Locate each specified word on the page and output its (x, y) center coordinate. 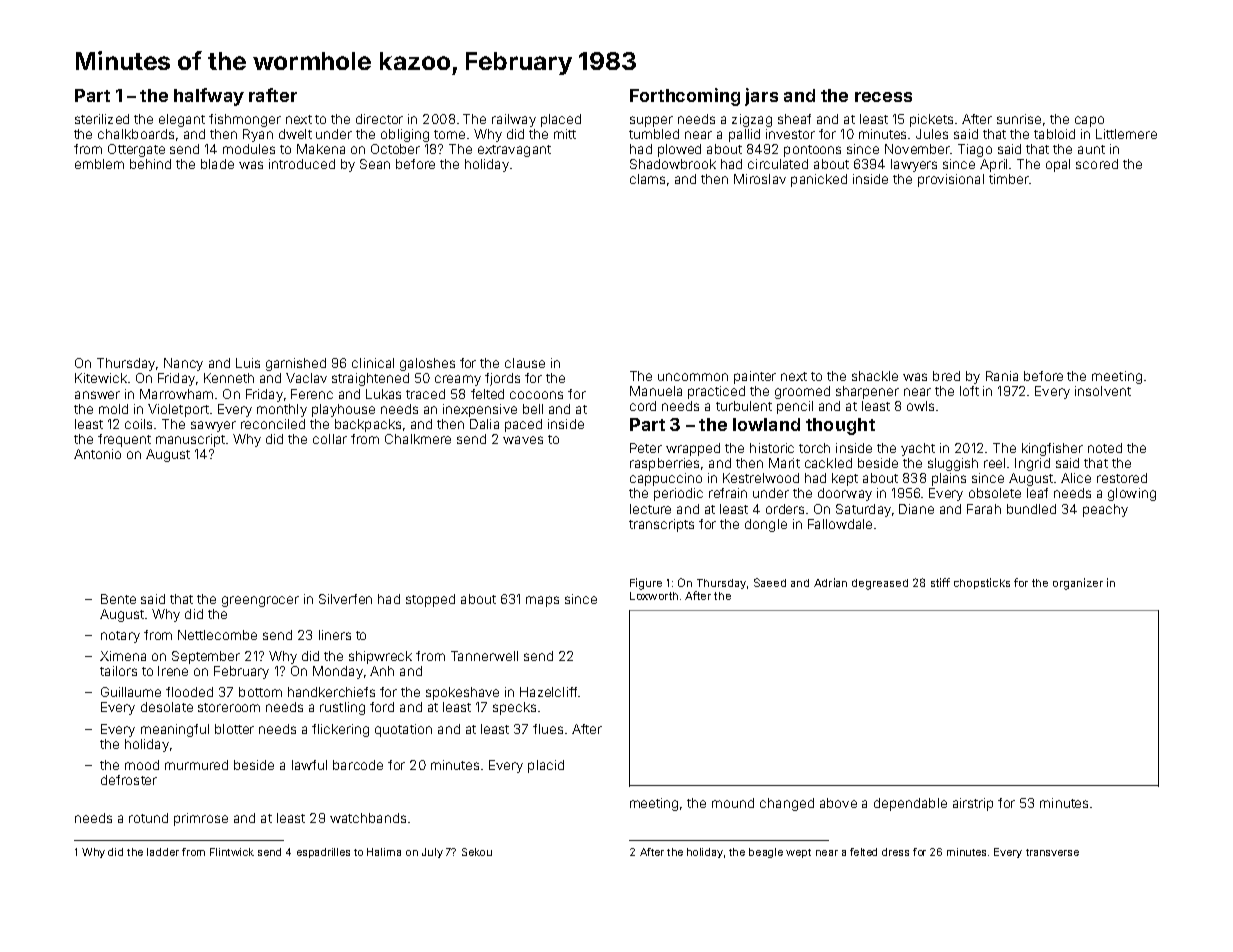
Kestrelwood (761, 478)
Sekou (477, 852)
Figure (646, 584)
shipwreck (380, 657)
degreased (880, 584)
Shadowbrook (673, 164)
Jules (932, 134)
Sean (375, 164)
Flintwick (232, 852)
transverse (1052, 852)
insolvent (1103, 391)
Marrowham (176, 394)
